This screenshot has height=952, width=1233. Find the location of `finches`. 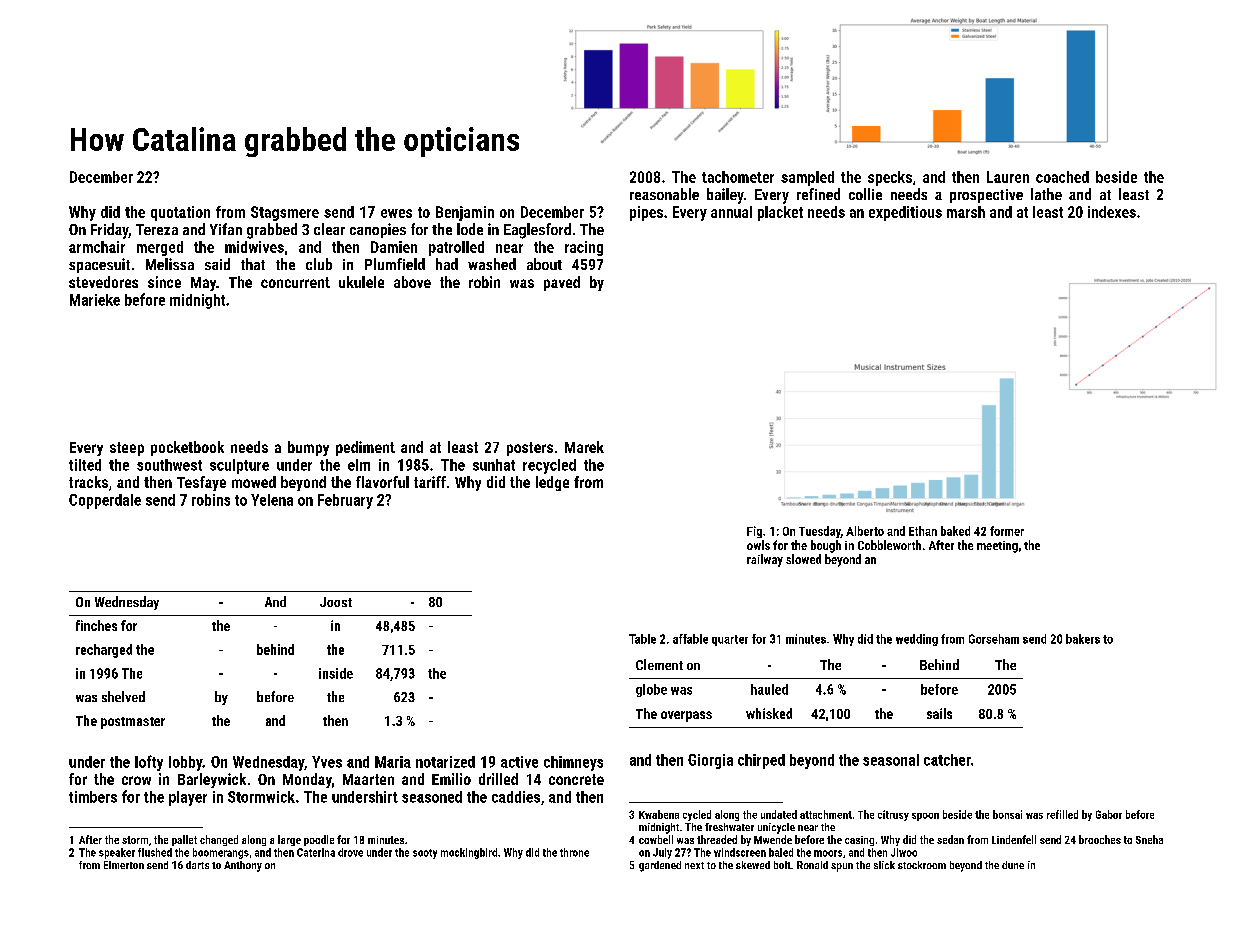

finches is located at coordinates (96, 625).
